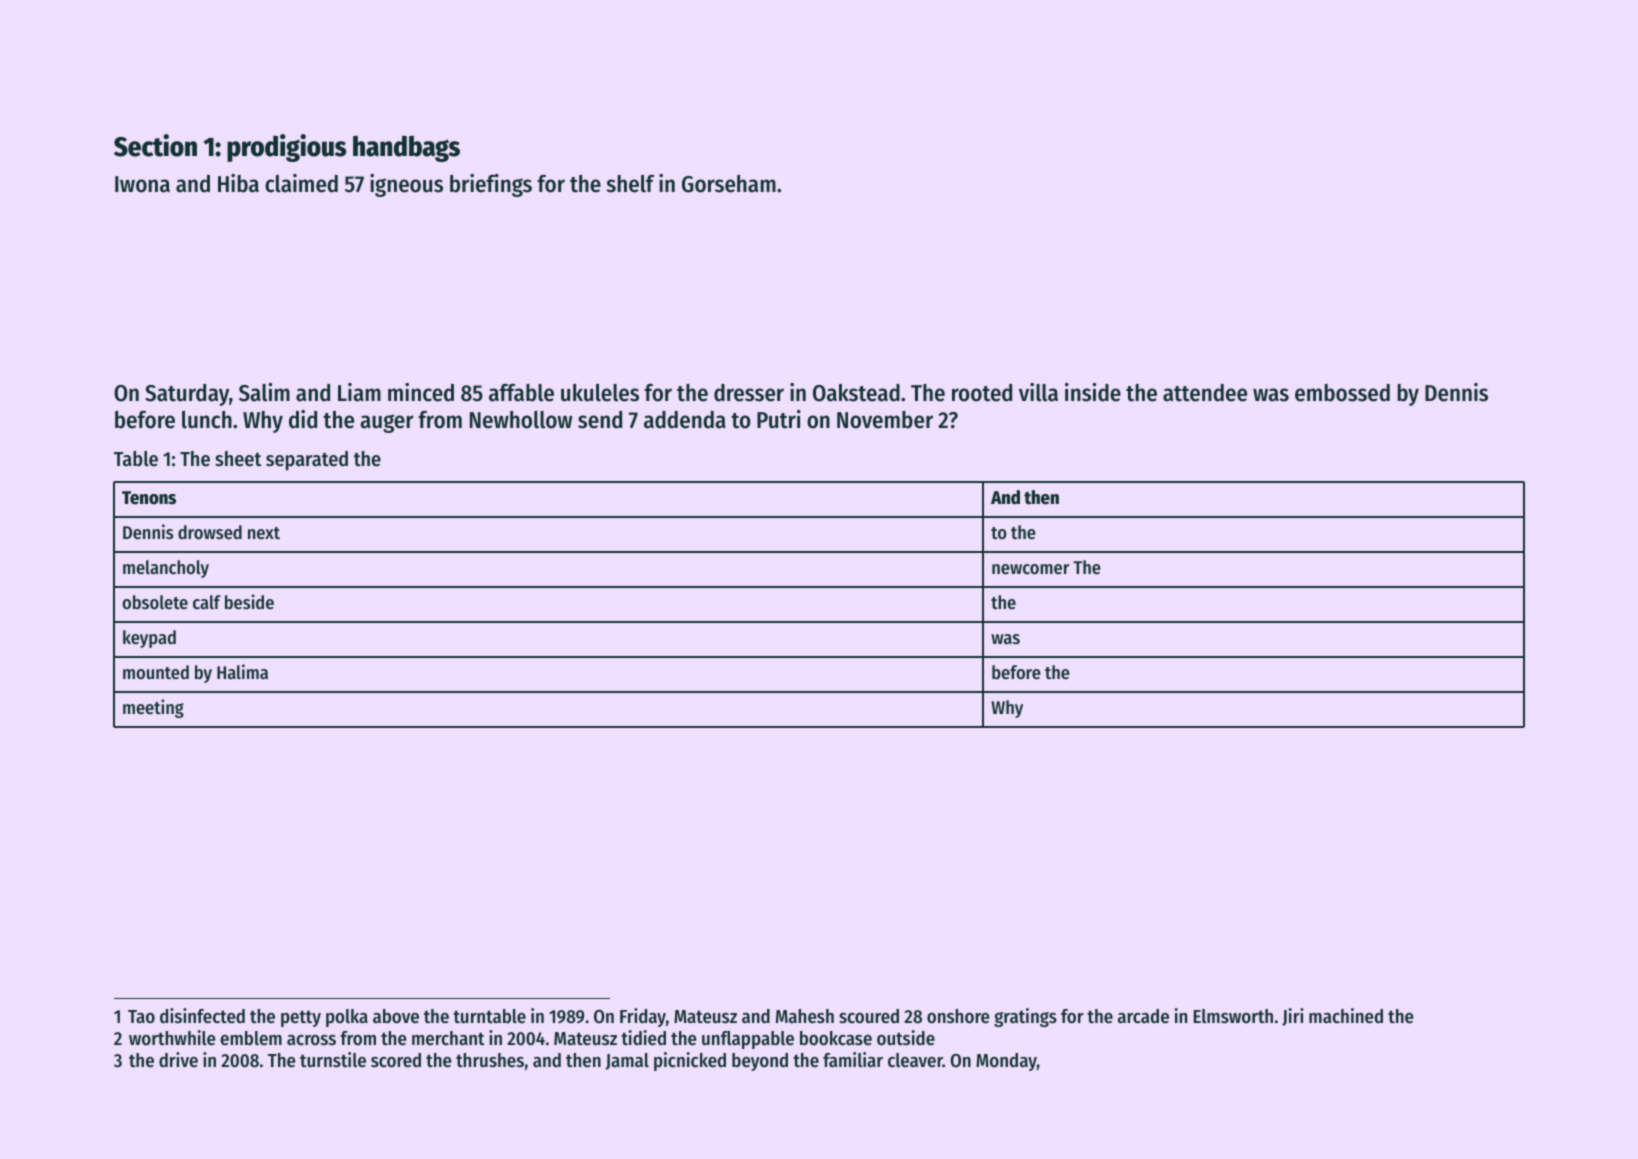 Image resolution: width=1638 pixels, height=1159 pixels. I want to click on Newhollow, so click(521, 420).
